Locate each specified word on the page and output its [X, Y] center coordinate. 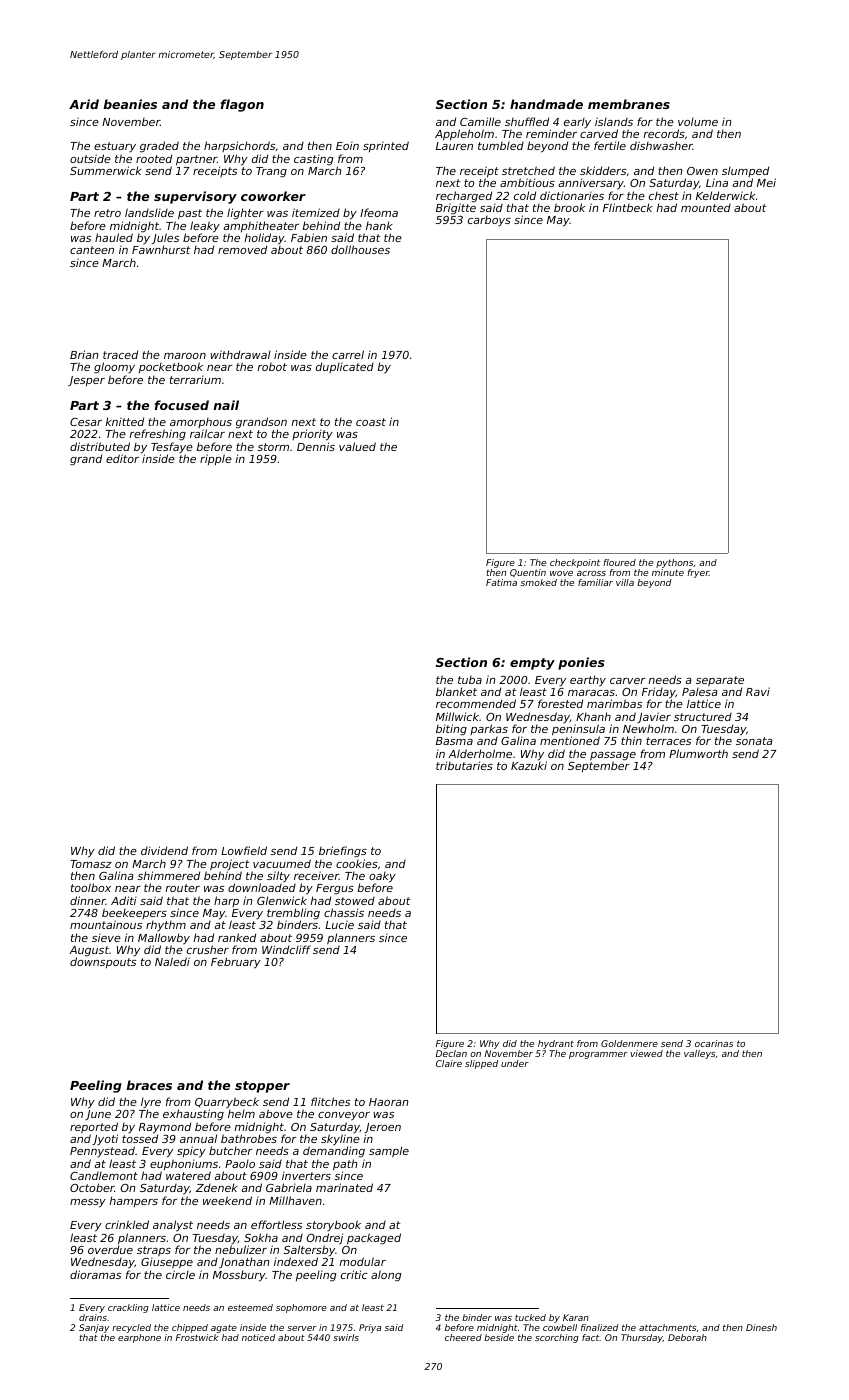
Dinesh [761, 1327]
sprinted [386, 146]
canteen [92, 250]
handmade [546, 104]
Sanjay [94, 1328]
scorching [557, 1338]
